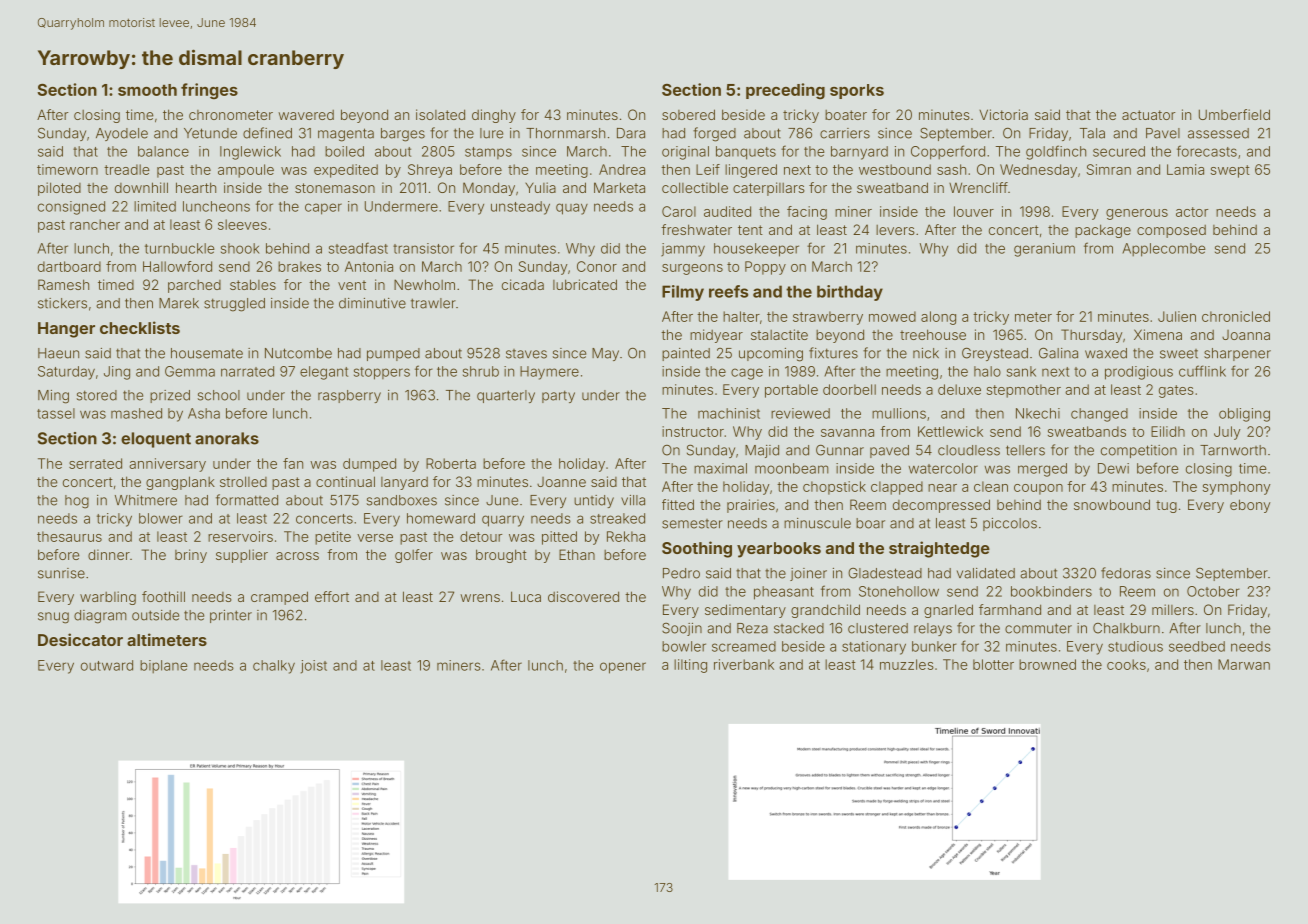 Image resolution: width=1308 pixels, height=924 pixels. What do you see at coordinates (626, 536) in the screenshot?
I see `Rekha` at bounding box center [626, 536].
